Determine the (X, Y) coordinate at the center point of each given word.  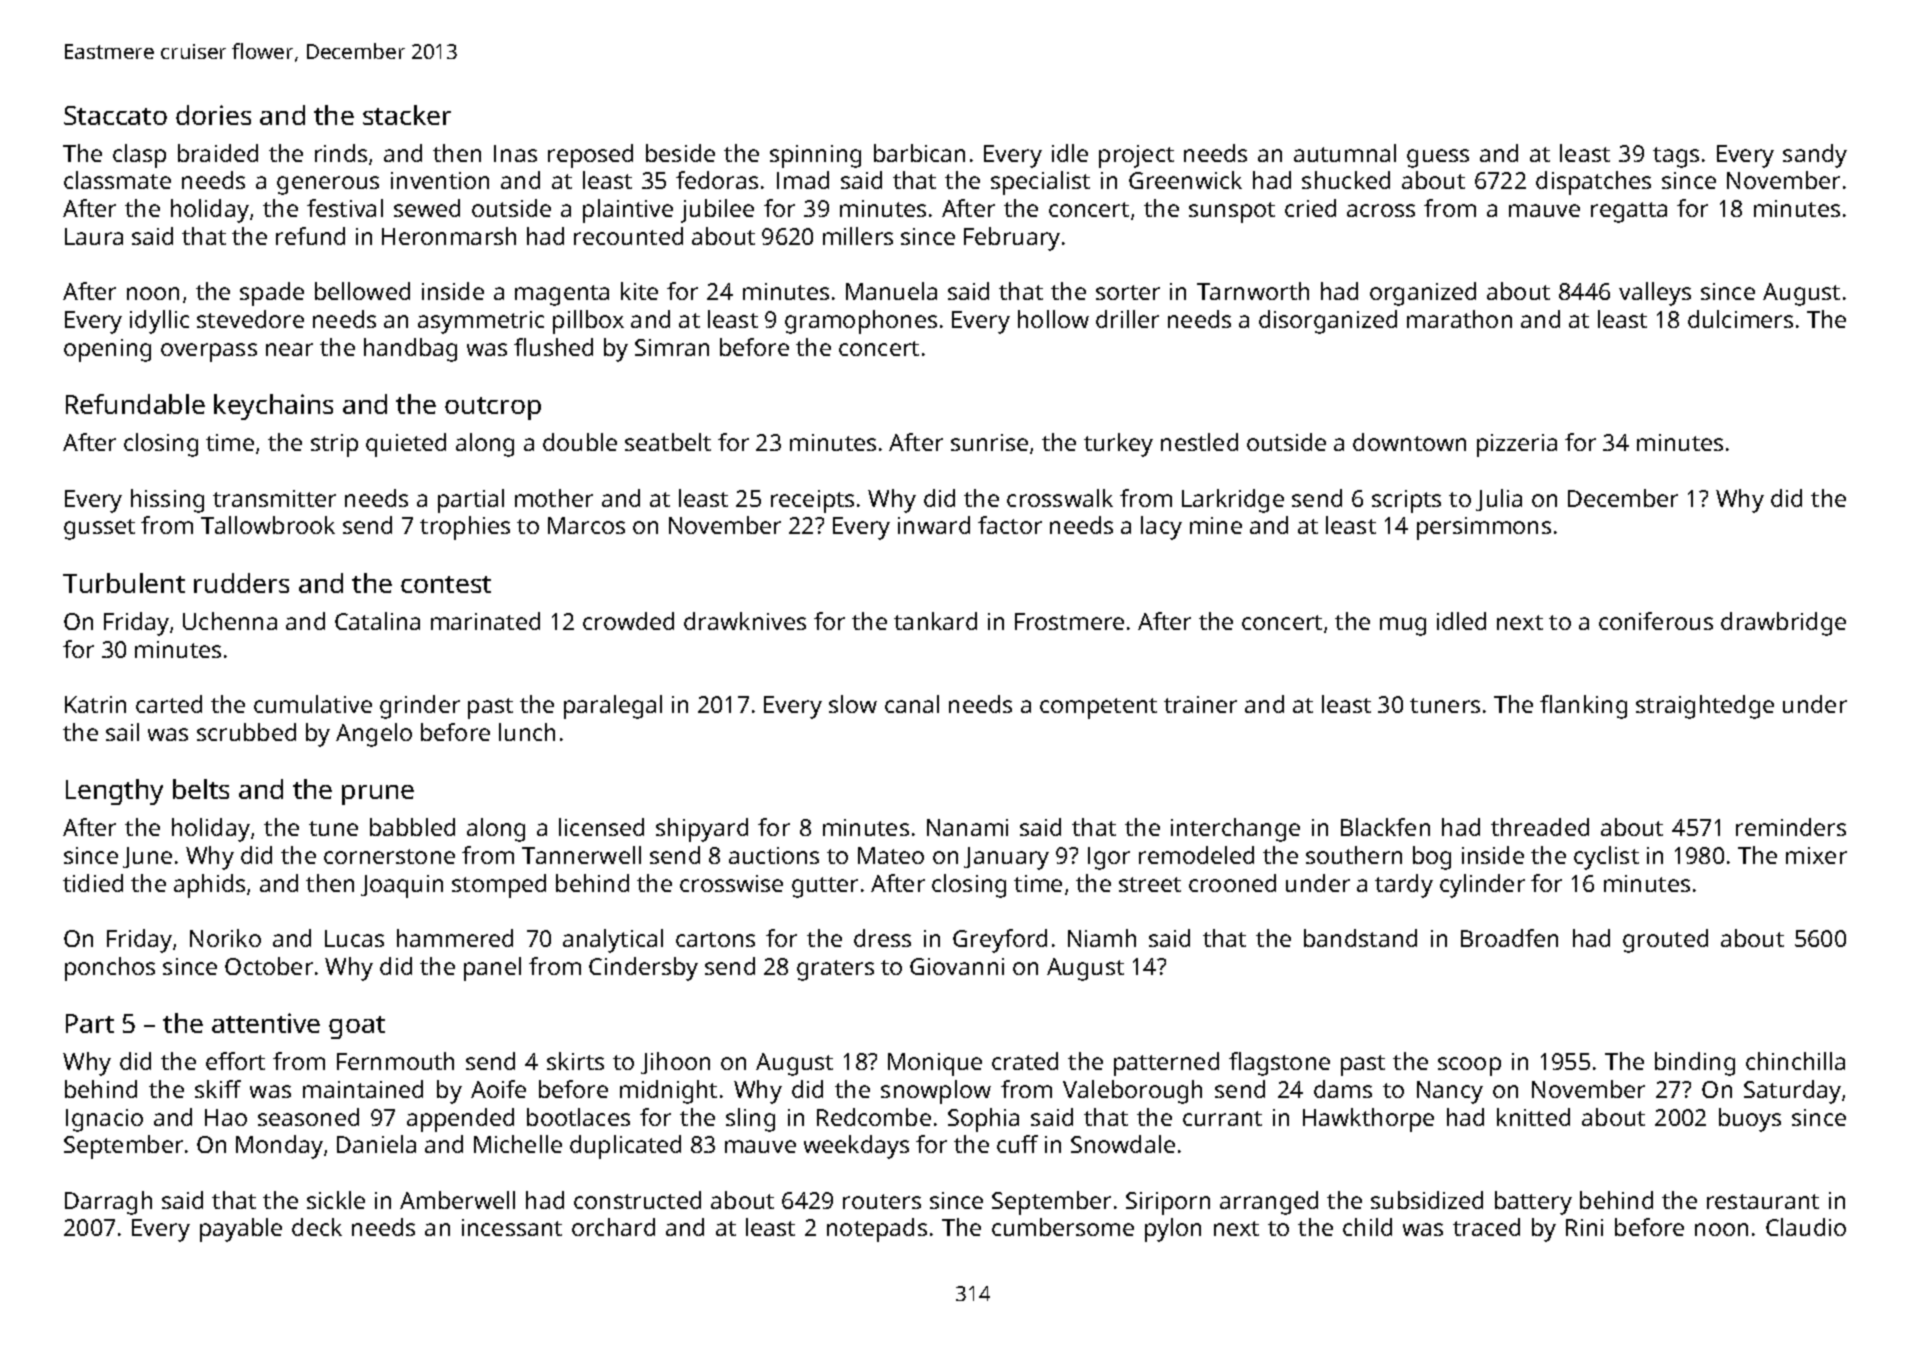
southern (1354, 855)
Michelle (518, 1144)
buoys (1750, 1120)
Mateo (891, 855)
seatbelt (668, 442)
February (1012, 239)
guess (1438, 158)
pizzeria (1517, 445)
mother (554, 498)
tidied (93, 883)
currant (1222, 1118)
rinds (341, 153)
